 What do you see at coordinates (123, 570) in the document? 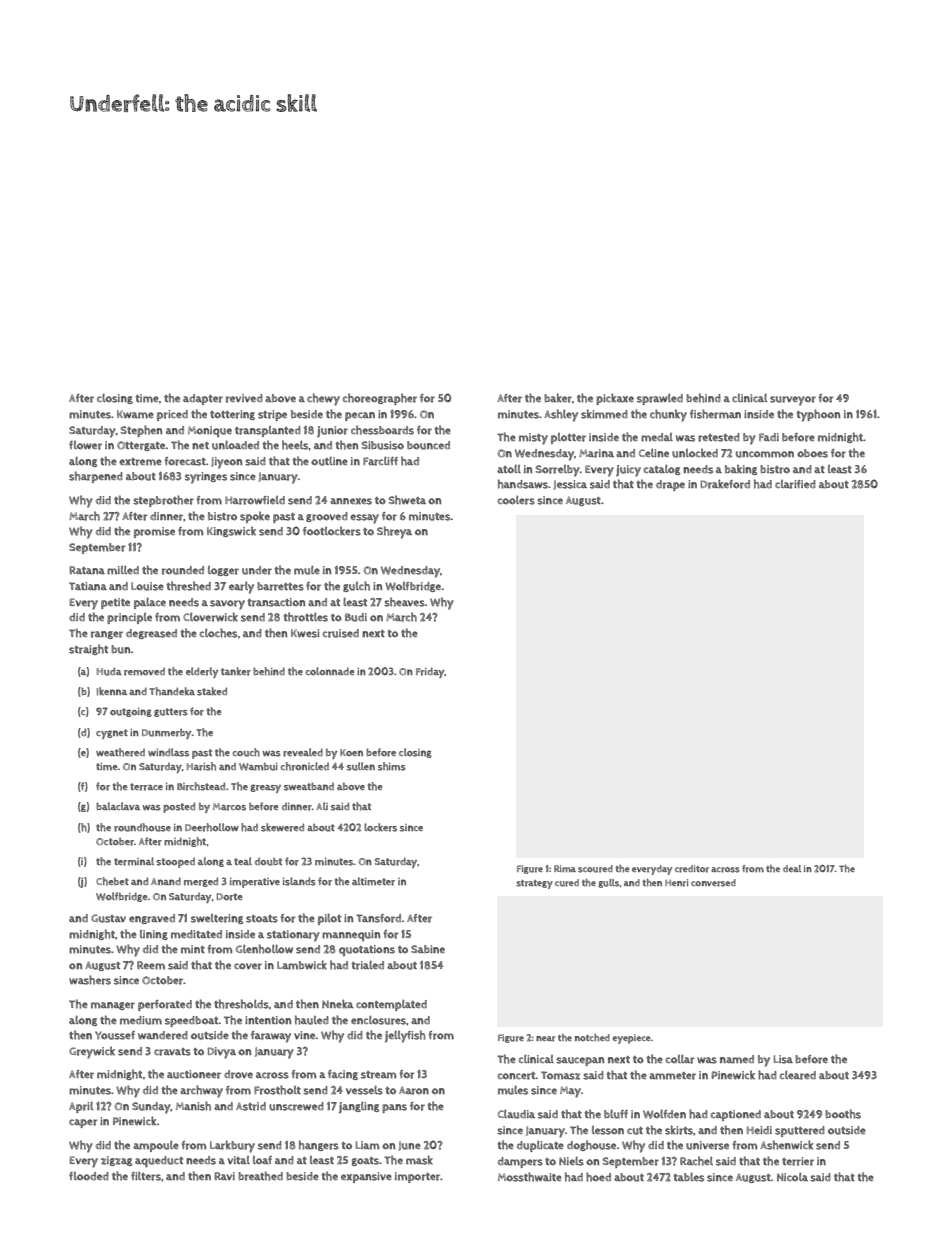
I see `milled` at bounding box center [123, 570].
